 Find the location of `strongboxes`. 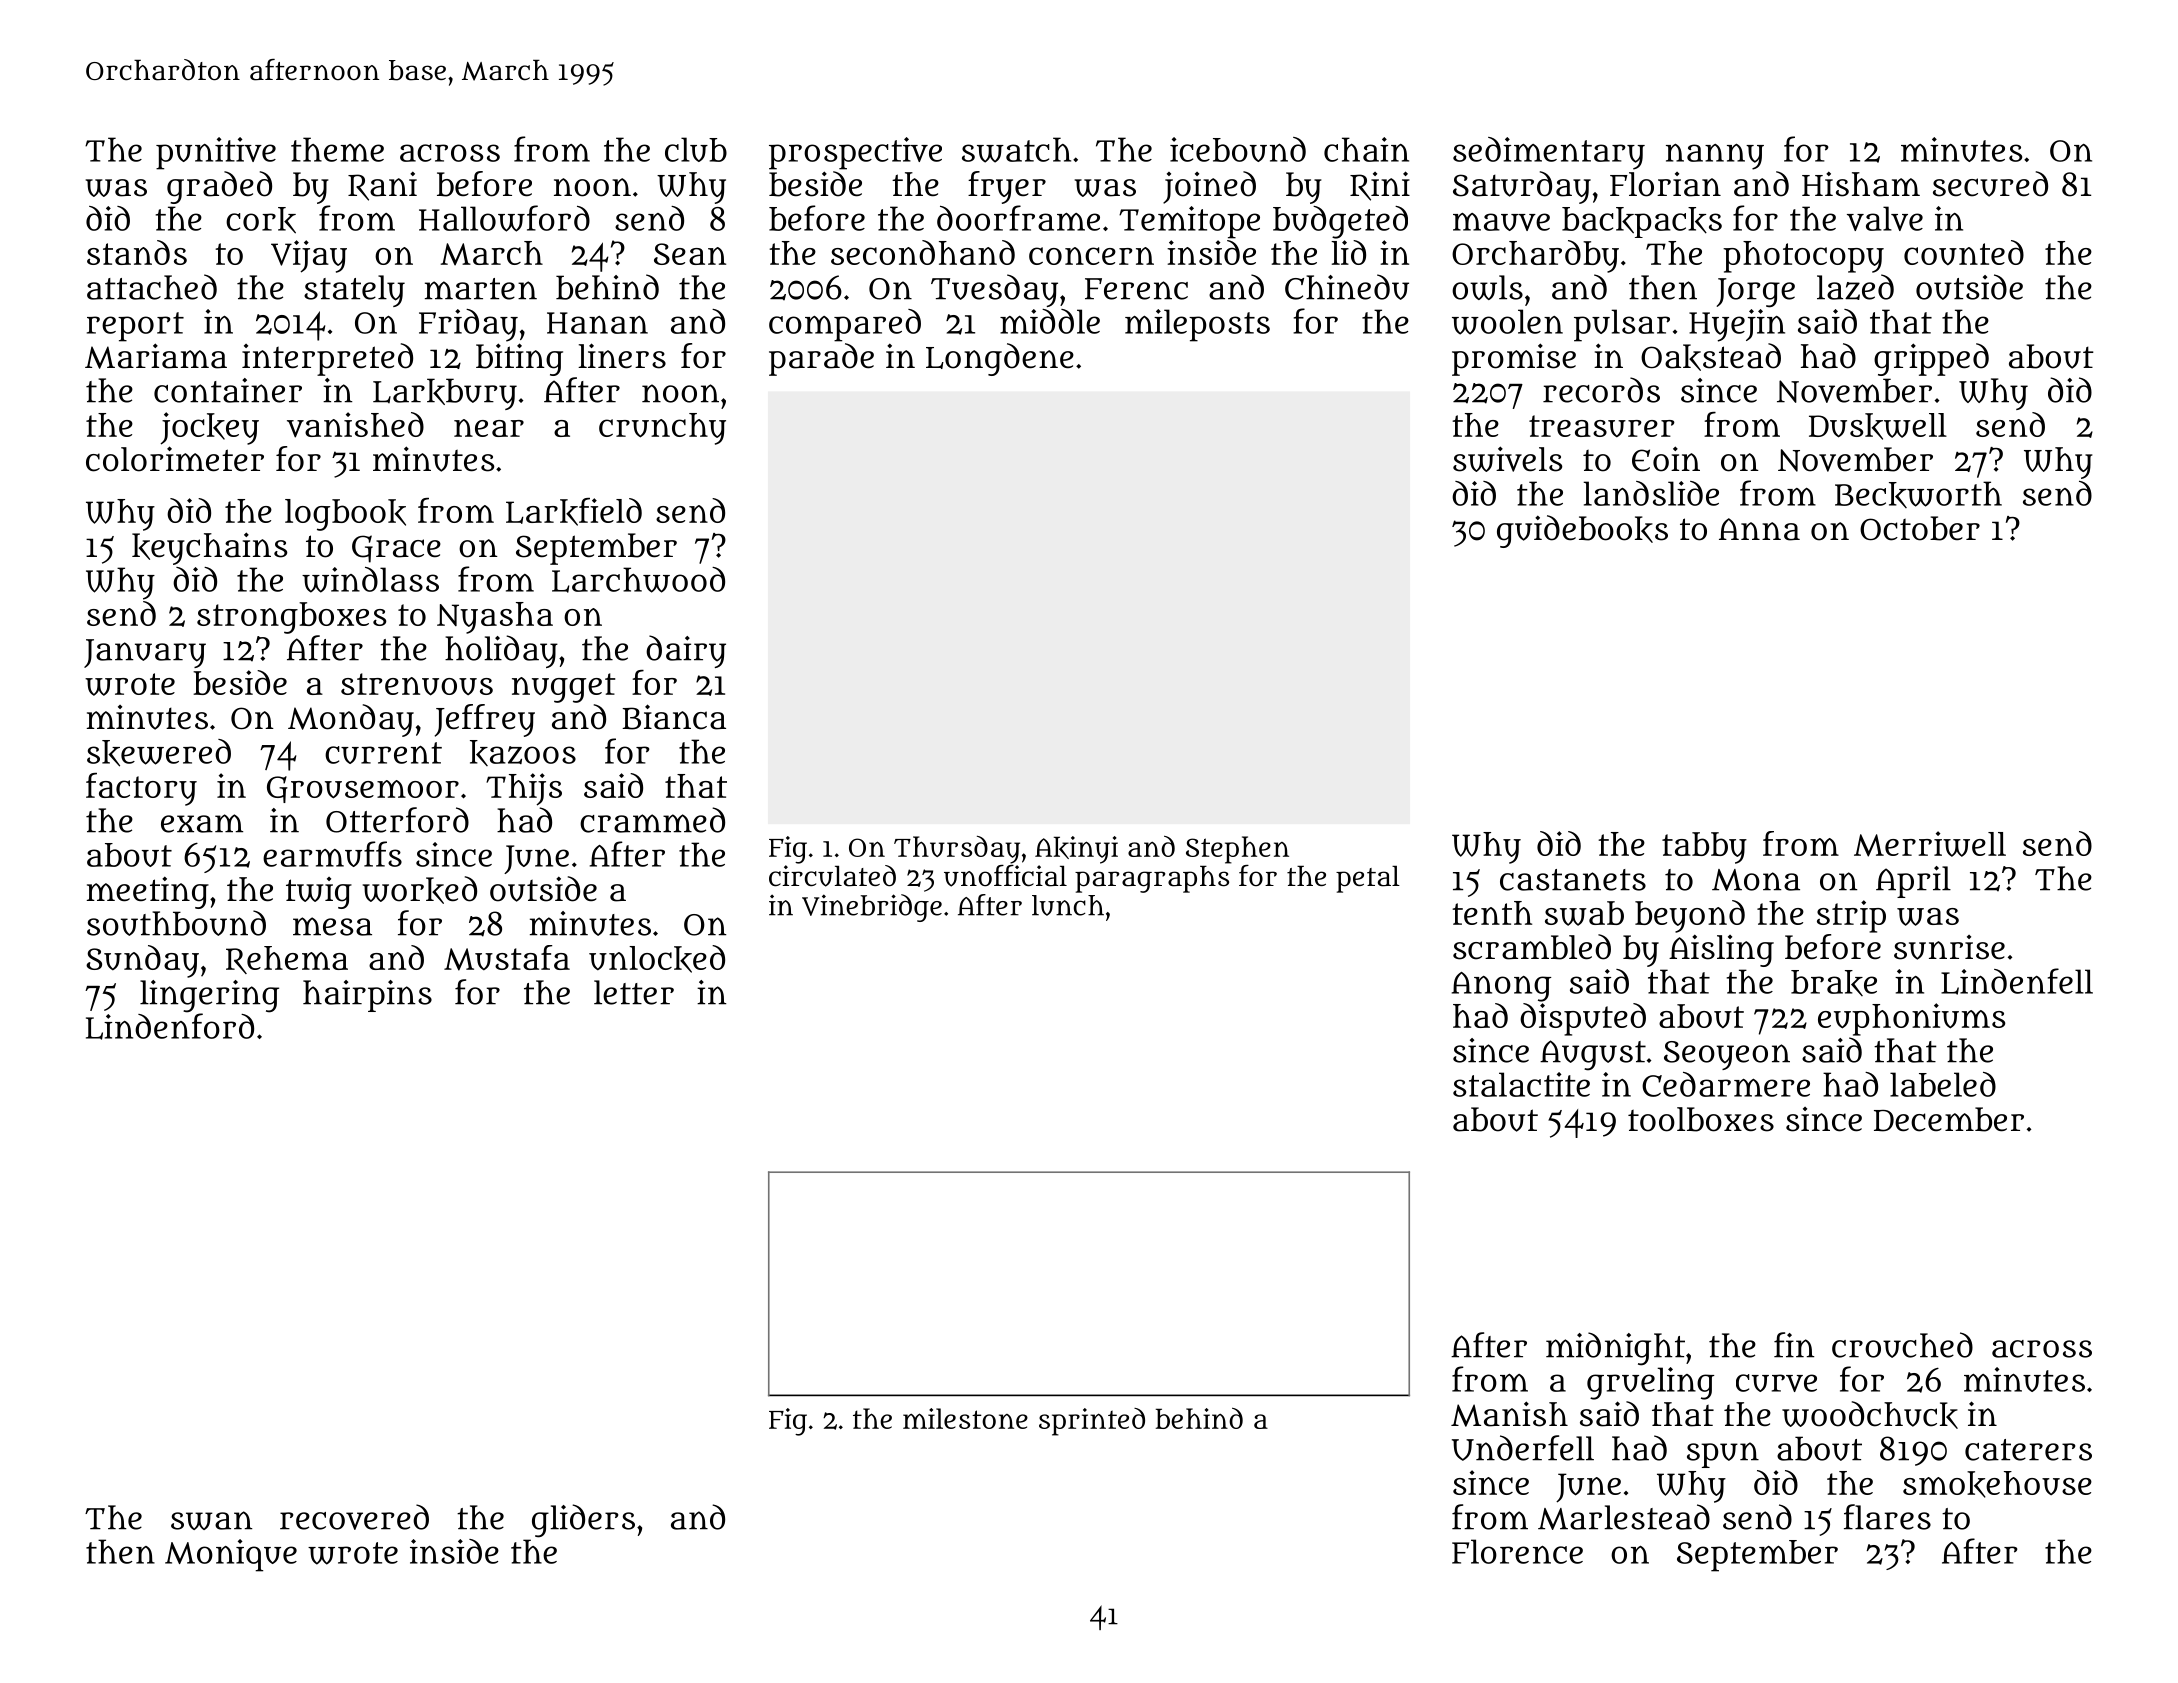

strongboxes is located at coordinates (291, 618).
